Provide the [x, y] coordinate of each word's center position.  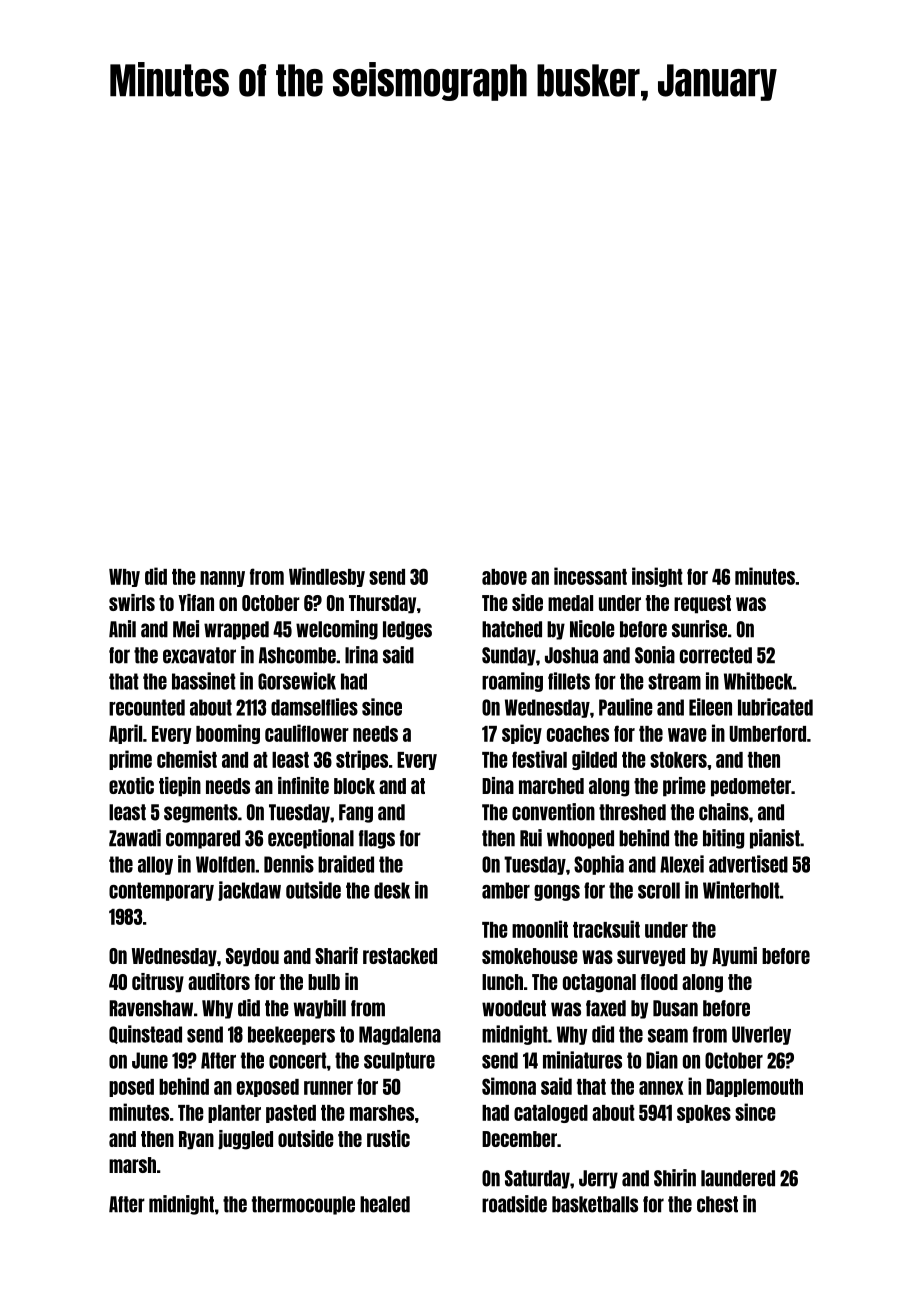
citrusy [158, 983]
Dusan [675, 1008]
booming [228, 734]
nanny [222, 579]
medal [570, 603]
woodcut [514, 1008]
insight [657, 577]
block [354, 786]
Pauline [626, 707]
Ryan [196, 1140]
